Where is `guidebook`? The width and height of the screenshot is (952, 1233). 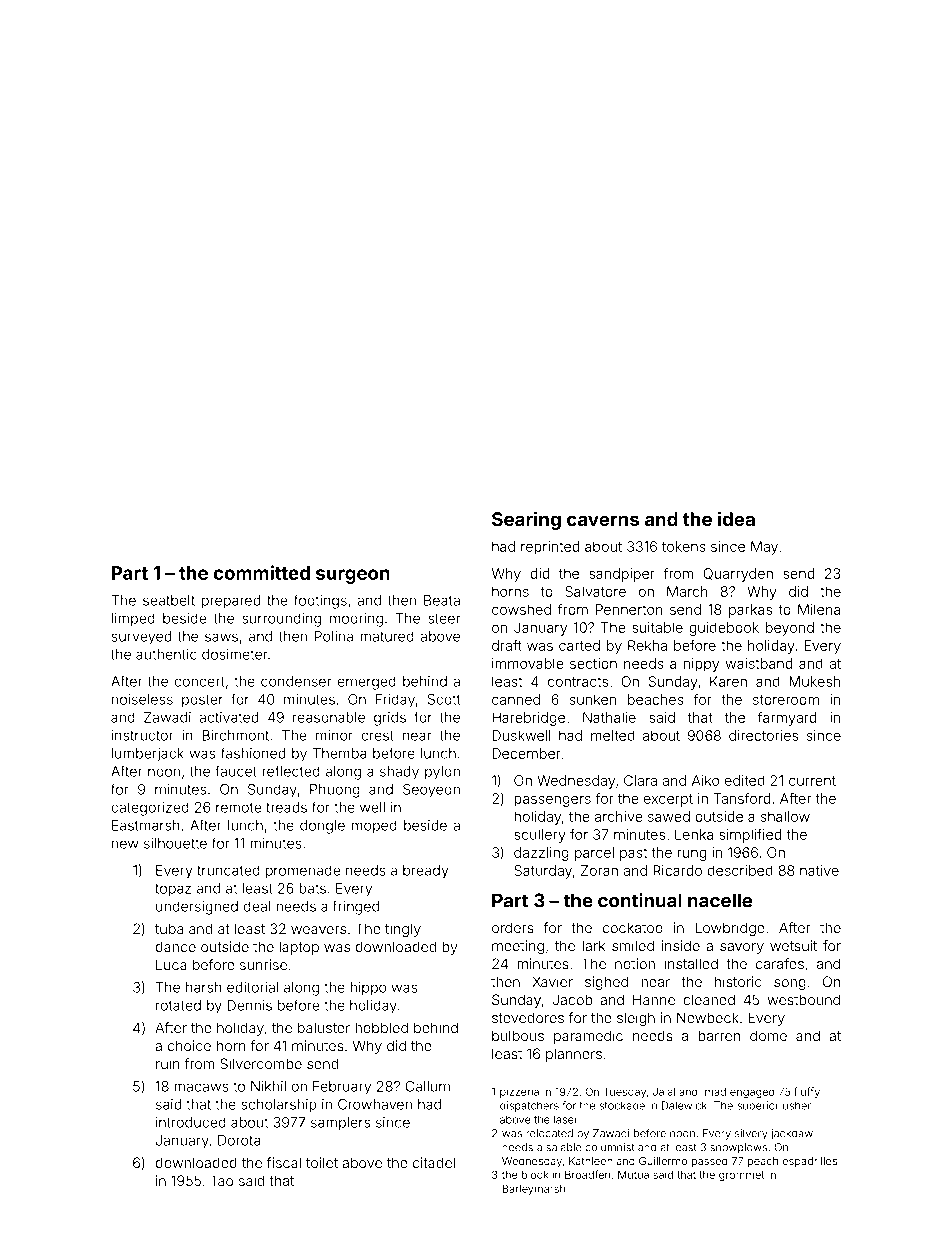 guidebook is located at coordinates (724, 629).
